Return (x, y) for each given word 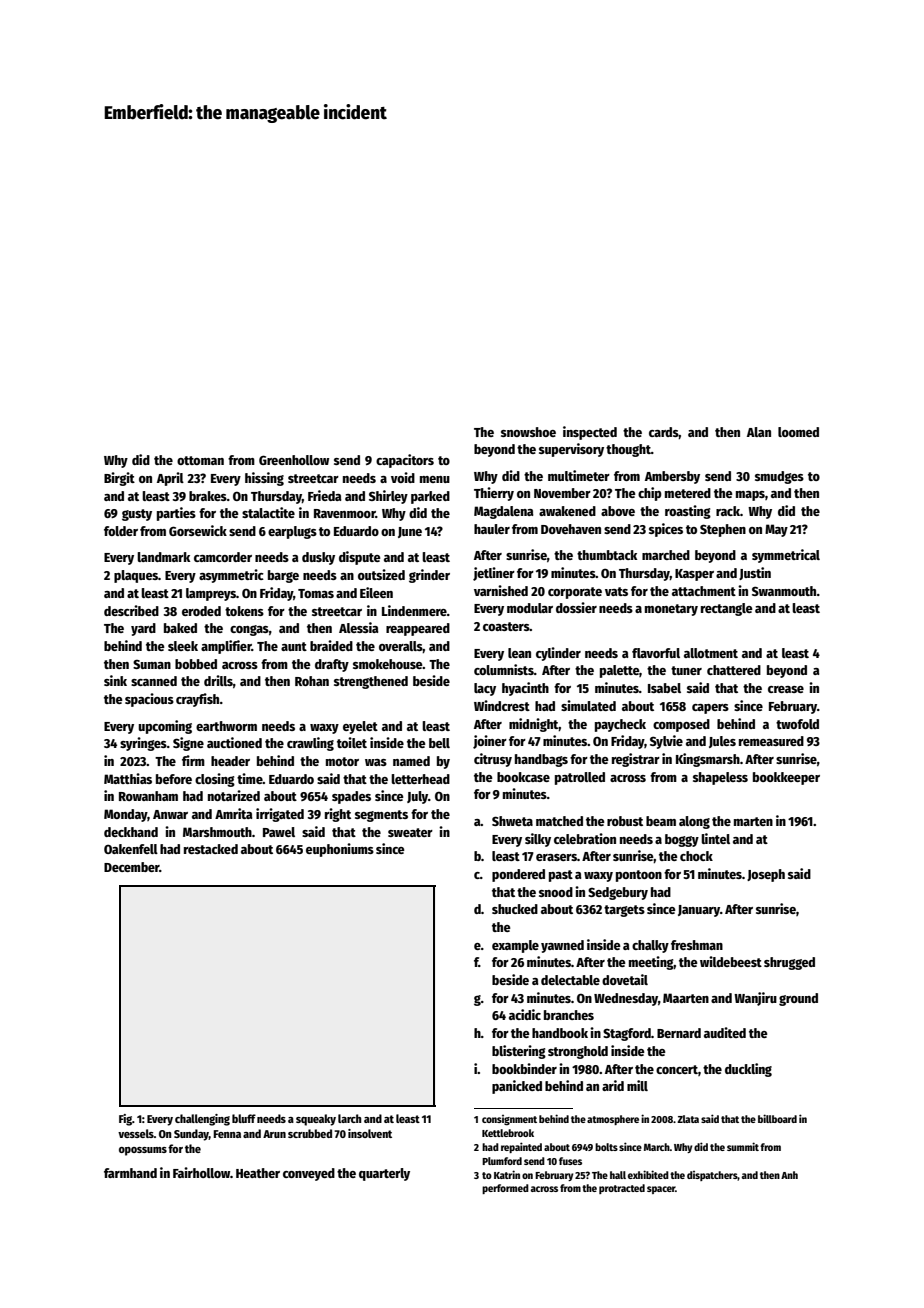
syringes (143, 744)
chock (696, 856)
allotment (711, 653)
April (170, 479)
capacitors (405, 461)
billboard (777, 1118)
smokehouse (388, 664)
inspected (590, 433)
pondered (518, 875)
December (132, 867)
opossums (143, 1151)
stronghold (578, 1052)
